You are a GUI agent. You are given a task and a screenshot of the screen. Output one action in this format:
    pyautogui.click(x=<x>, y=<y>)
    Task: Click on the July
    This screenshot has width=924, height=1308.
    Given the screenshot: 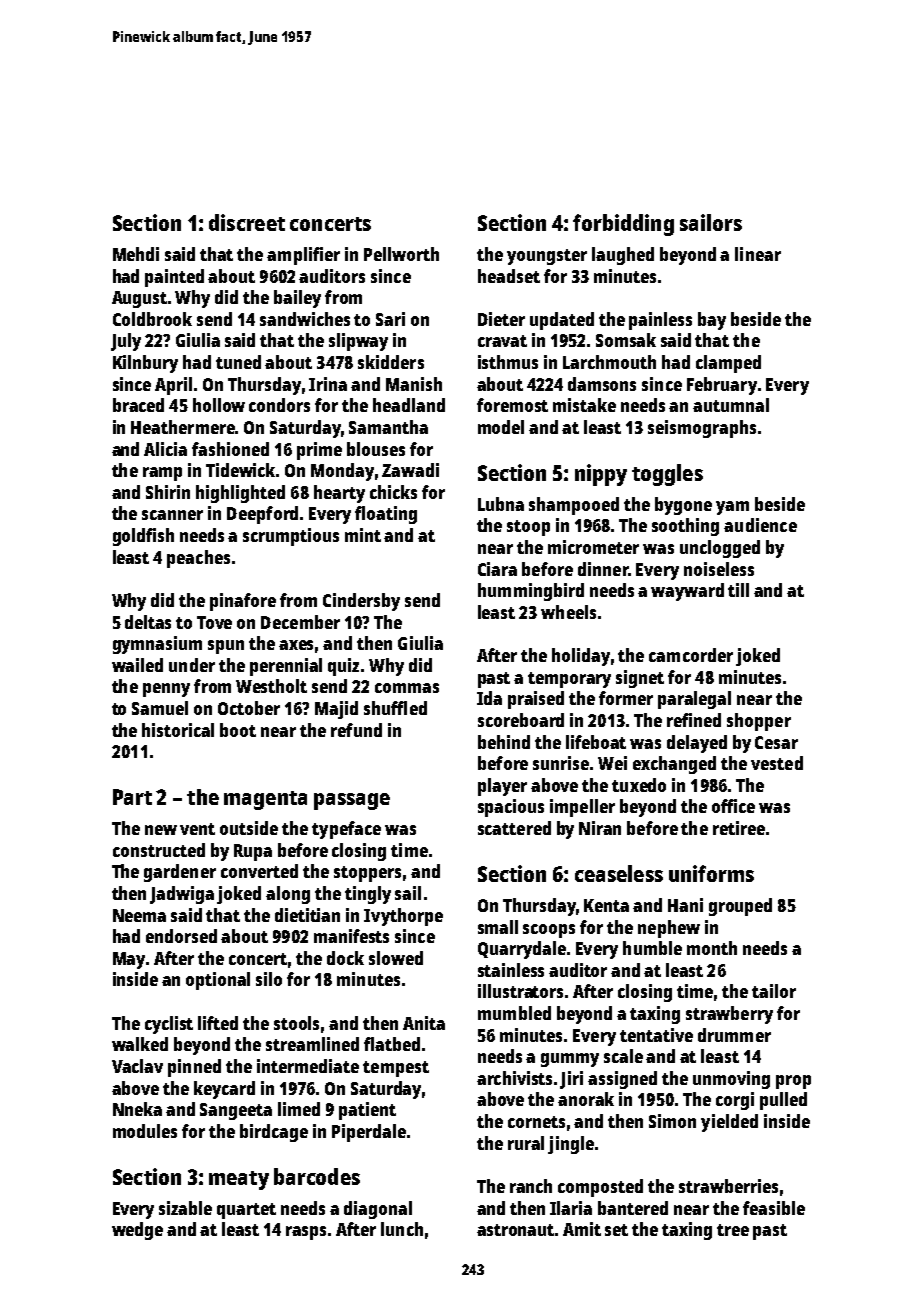 What is the action you would take?
    pyautogui.click(x=126, y=342)
